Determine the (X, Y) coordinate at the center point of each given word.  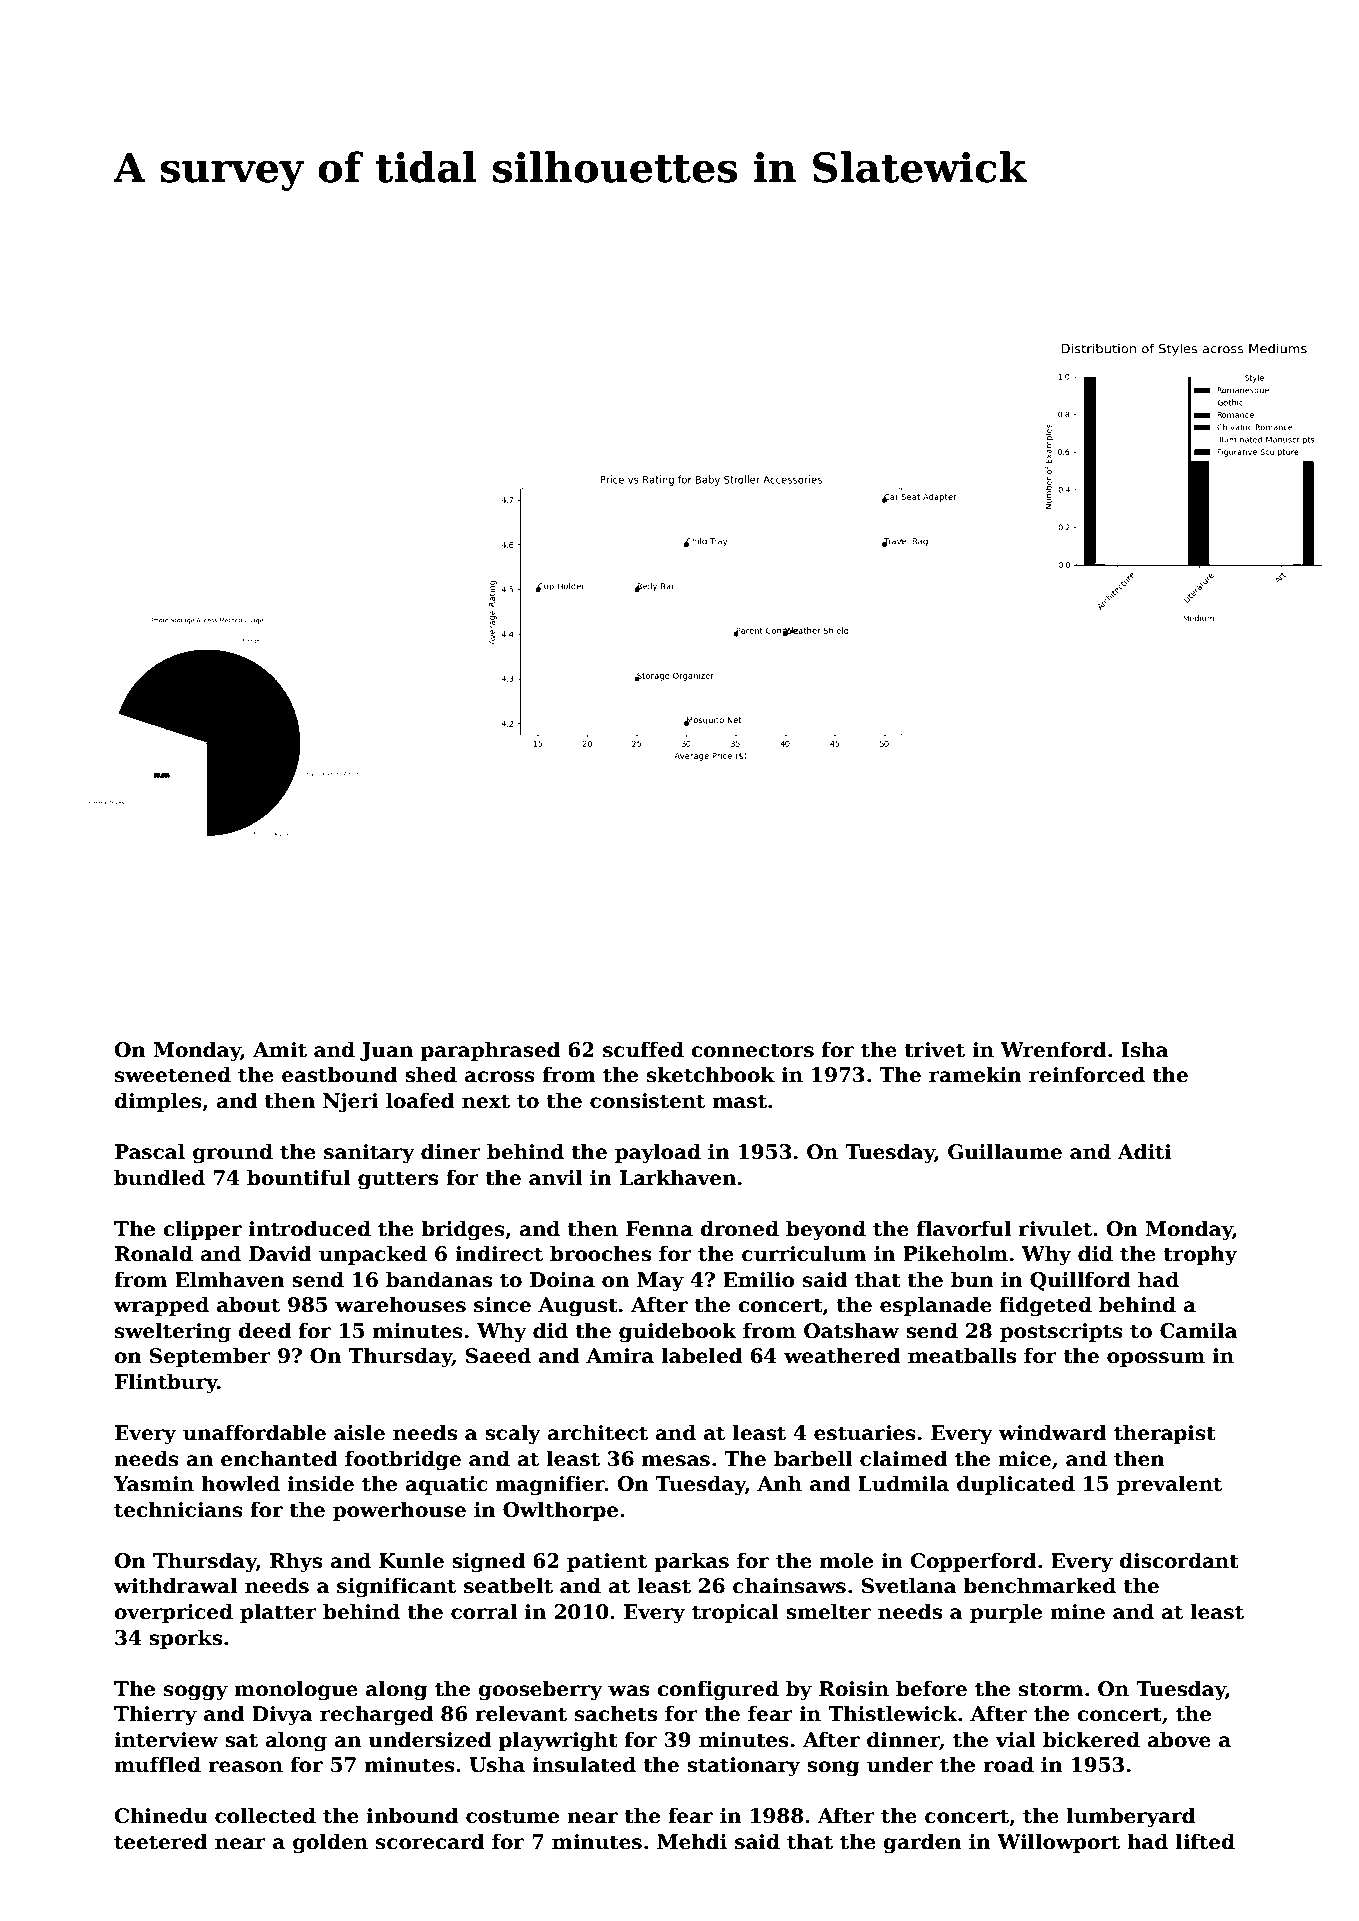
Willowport (1058, 1843)
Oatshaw (851, 1330)
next (486, 1101)
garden (922, 1843)
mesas (676, 1461)
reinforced (1087, 1074)
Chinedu (161, 1815)
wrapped (161, 1306)
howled (240, 1483)
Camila (1199, 1330)
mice (1024, 1459)
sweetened (173, 1074)
